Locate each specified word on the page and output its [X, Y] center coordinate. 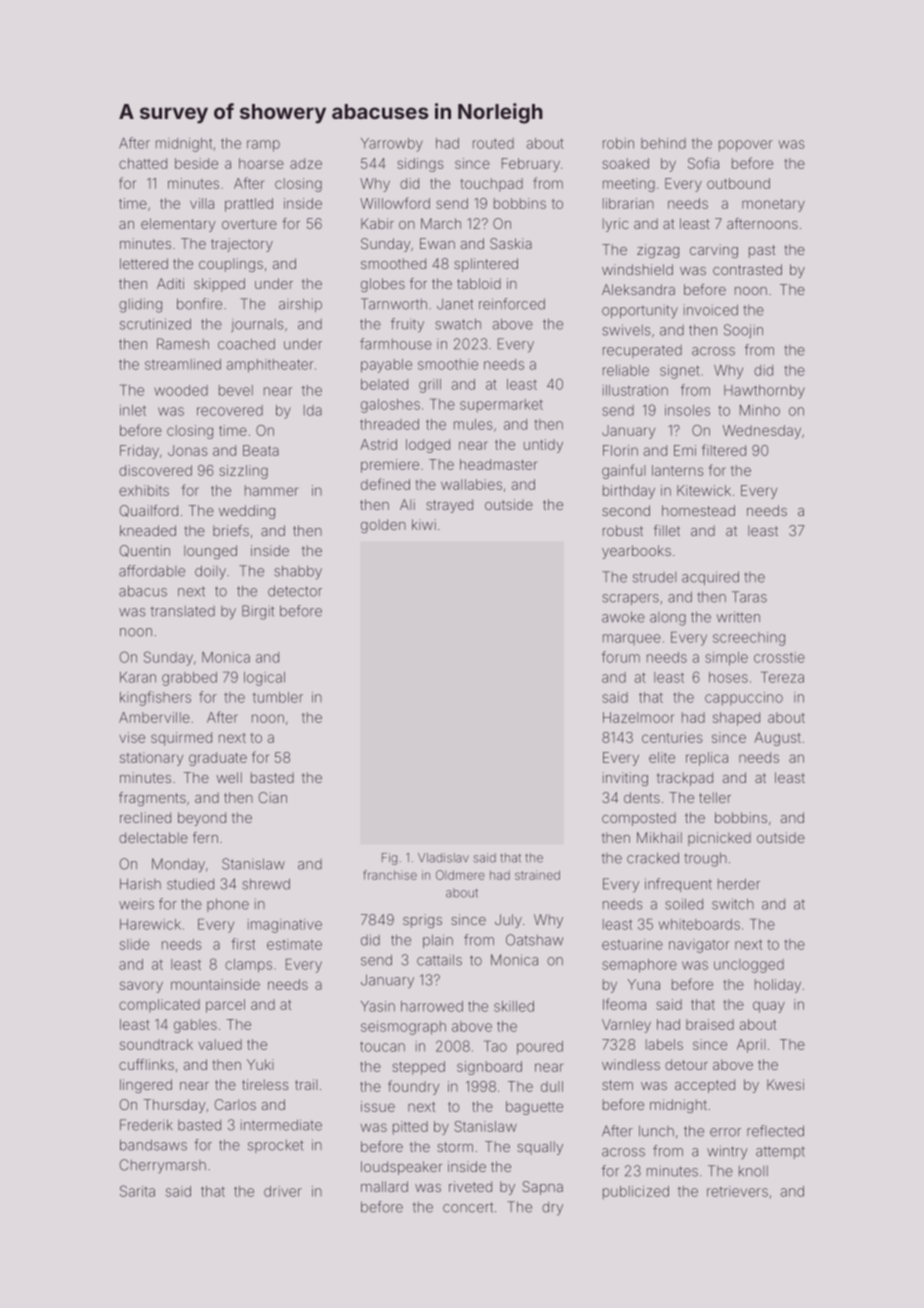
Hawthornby [764, 392]
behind [663, 143]
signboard [489, 1068]
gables [195, 1026]
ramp [263, 146]
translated [183, 611]
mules [473, 424]
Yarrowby [392, 145]
